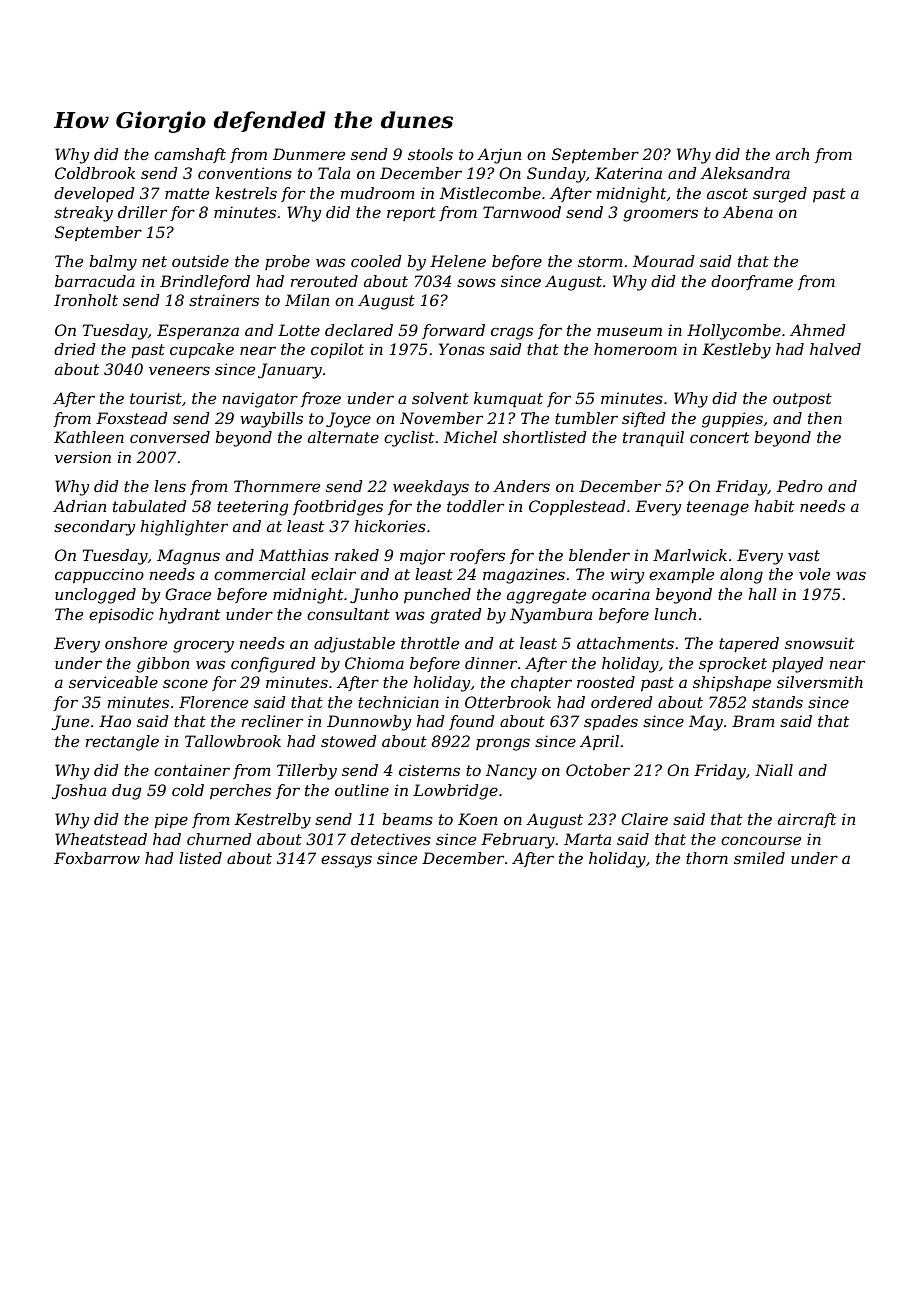 Image resolution: width=924 pixels, height=1308 pixels. What do you see at coordinates (600, 261) in the screenshot?
I see `storm` at bounding box center [600, 261].
